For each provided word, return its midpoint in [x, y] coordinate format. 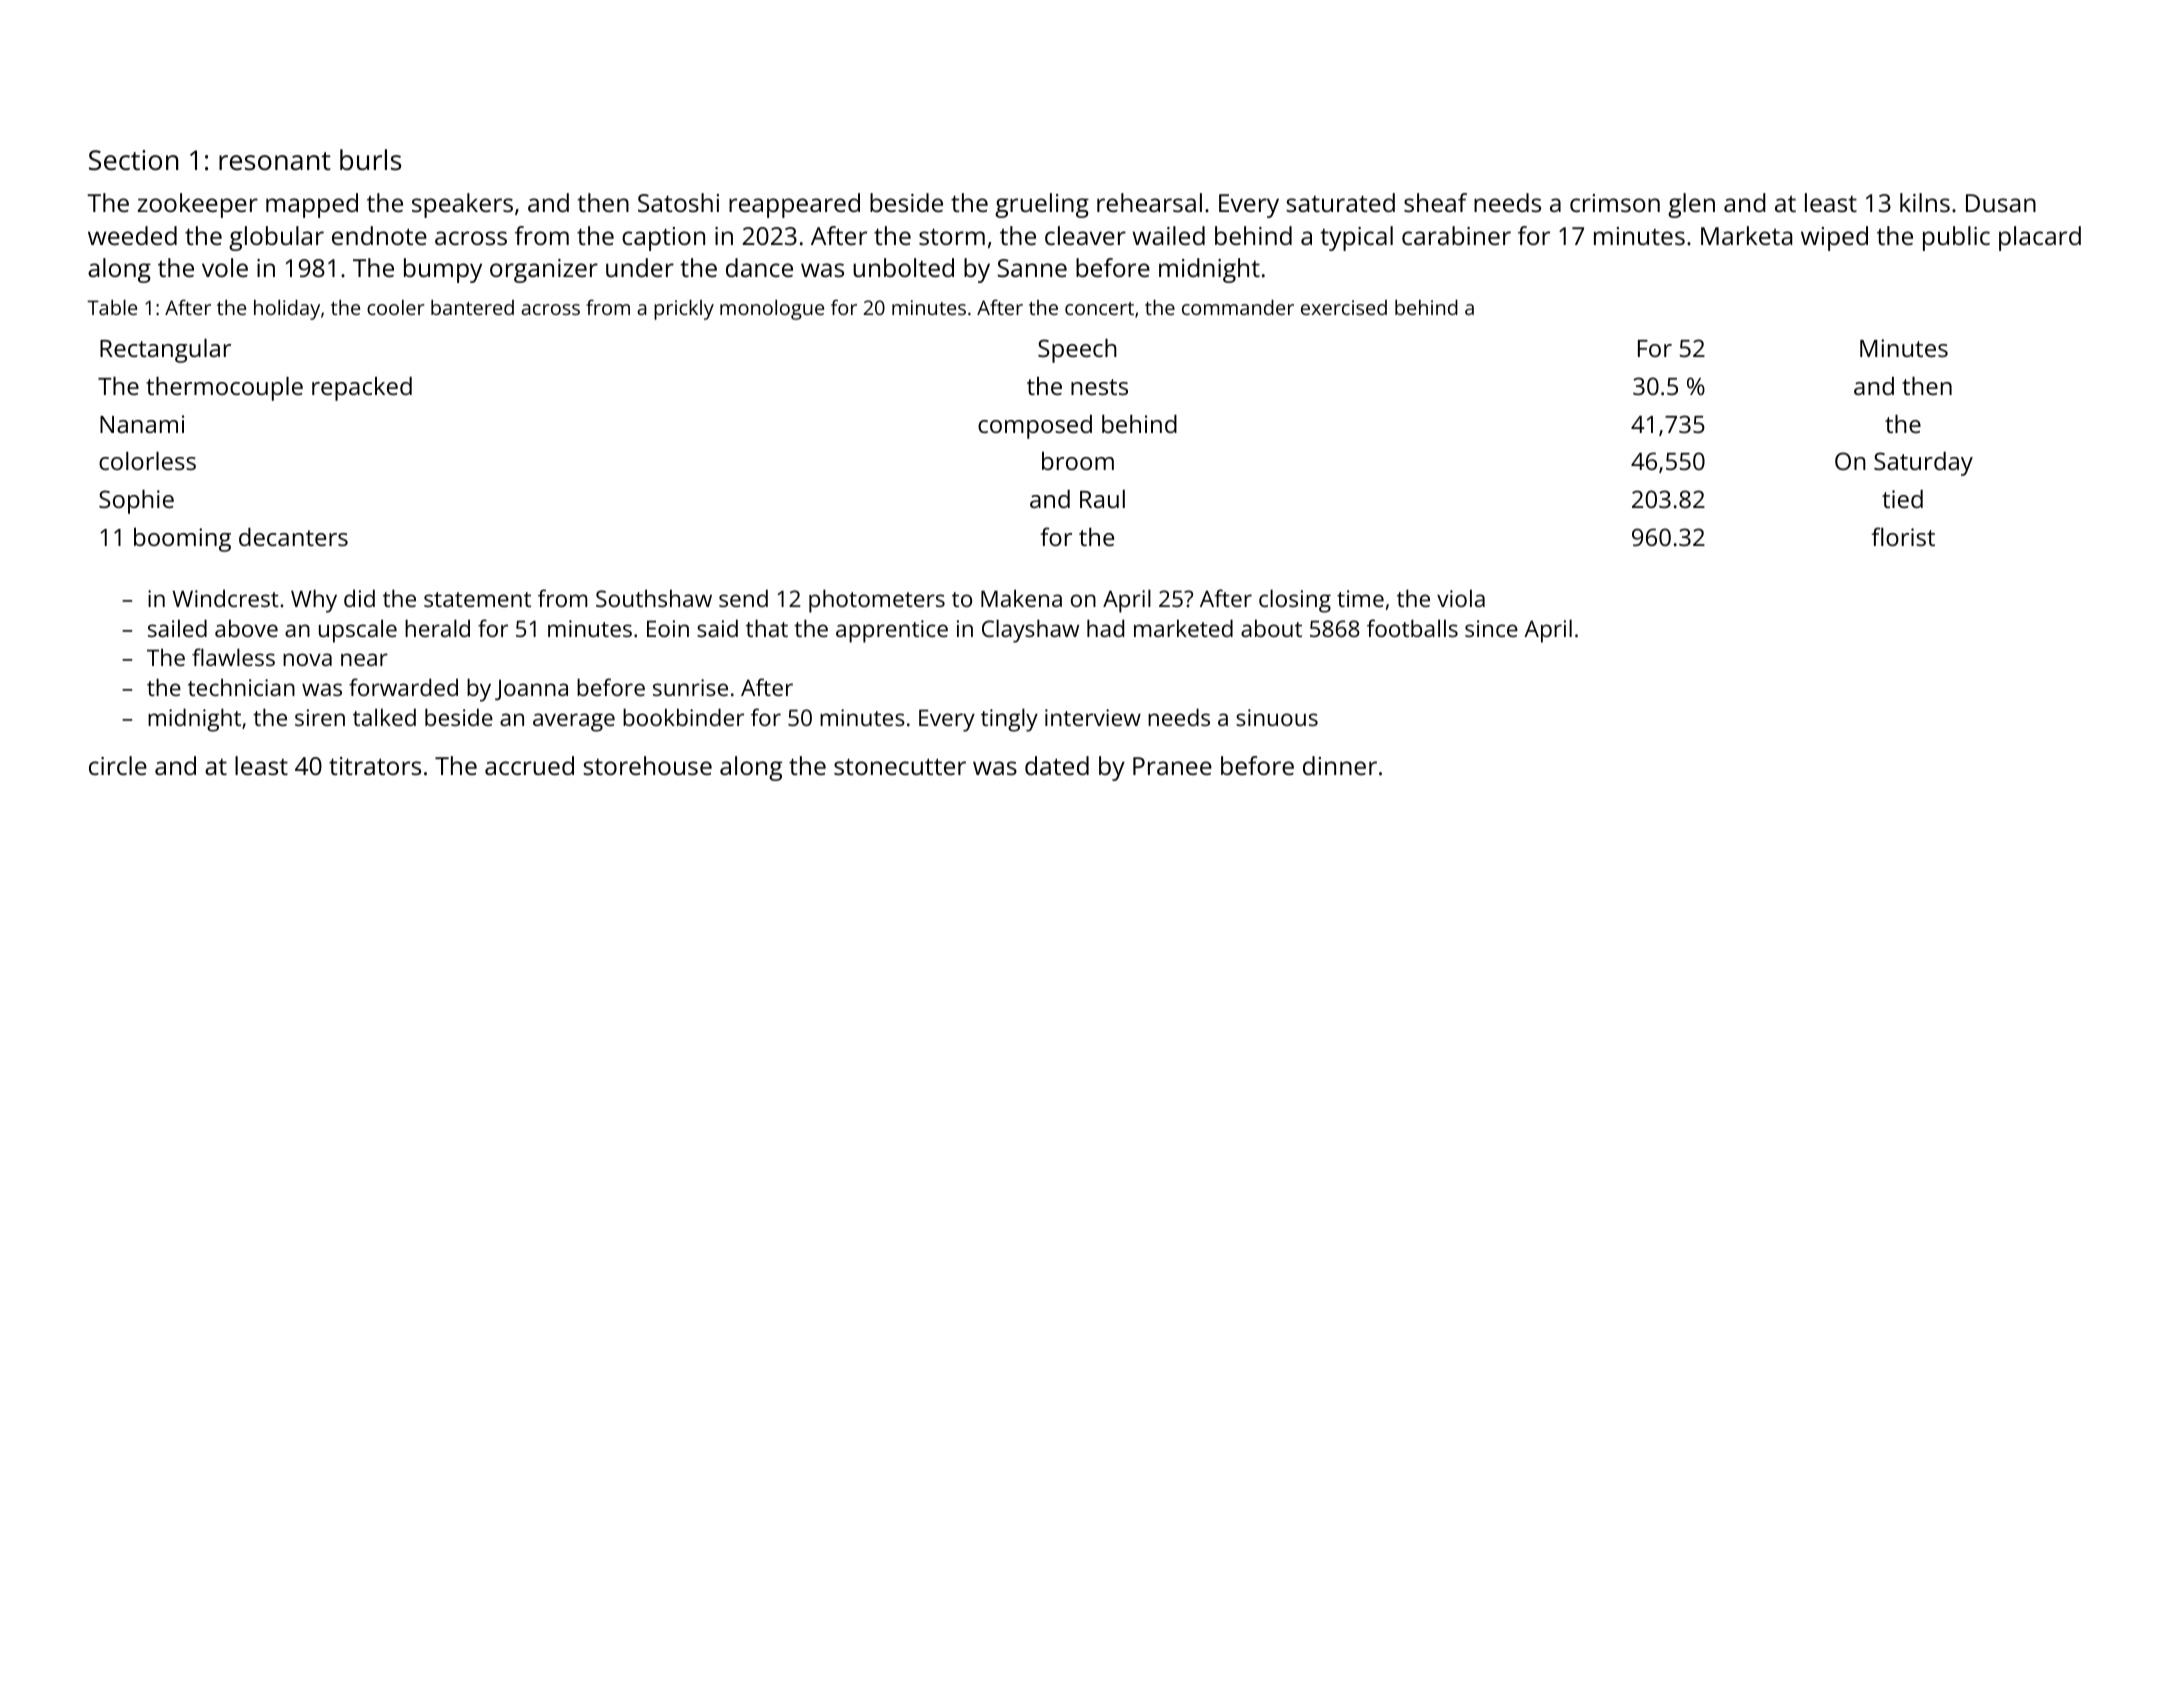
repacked [362, 389]
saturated [1340, 202]
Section [133, 160]
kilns [1925, 202]
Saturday [1923, 464]
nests [1099, 387]
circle [118, 765]
